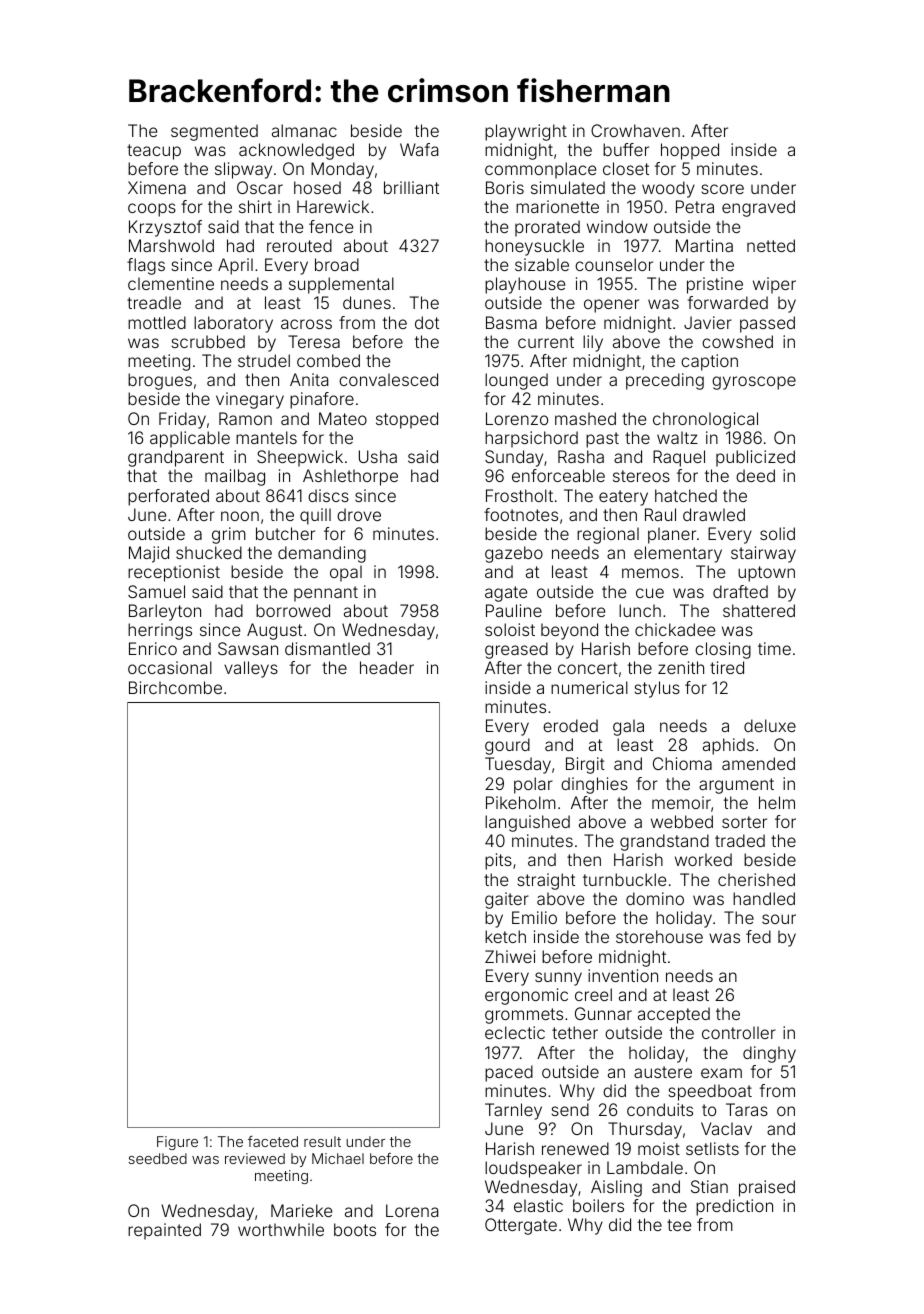 The height and width of the screenshot is (1314, 924). Describe the element at coordinates (635, 130) in the screenshot. I see `Crowhaven` at that location.
